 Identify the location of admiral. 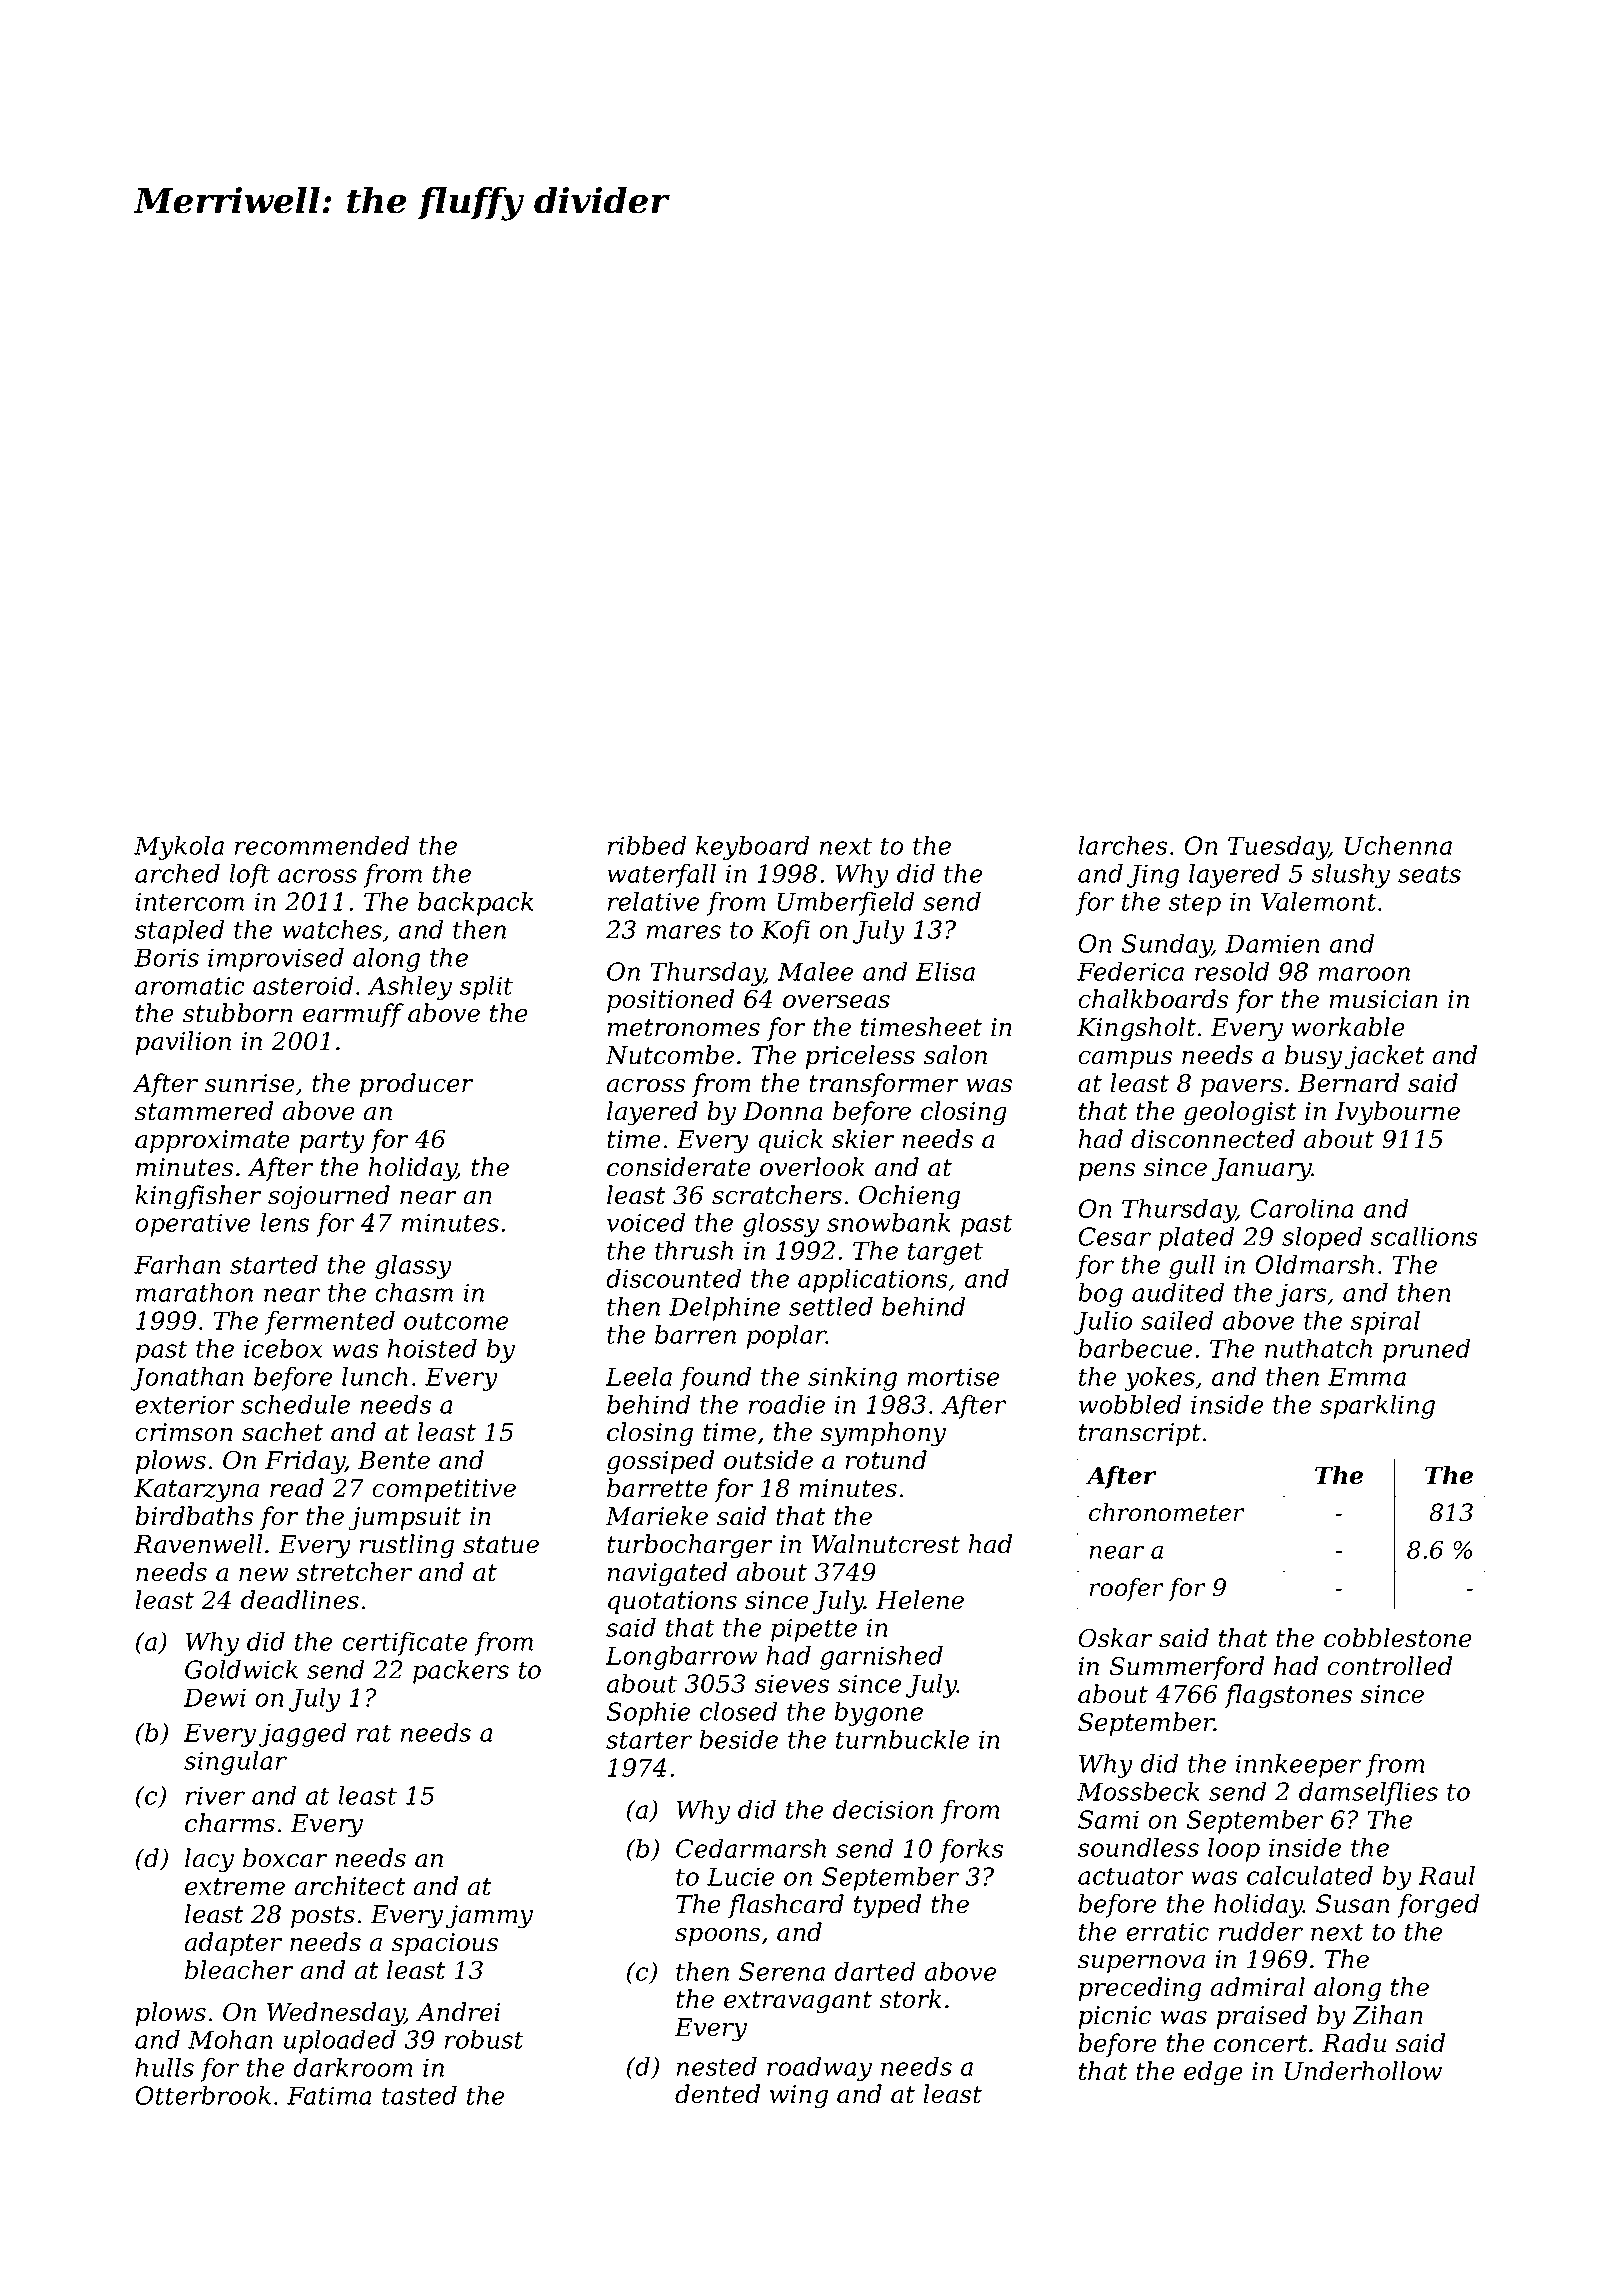
(1258, 1987).
